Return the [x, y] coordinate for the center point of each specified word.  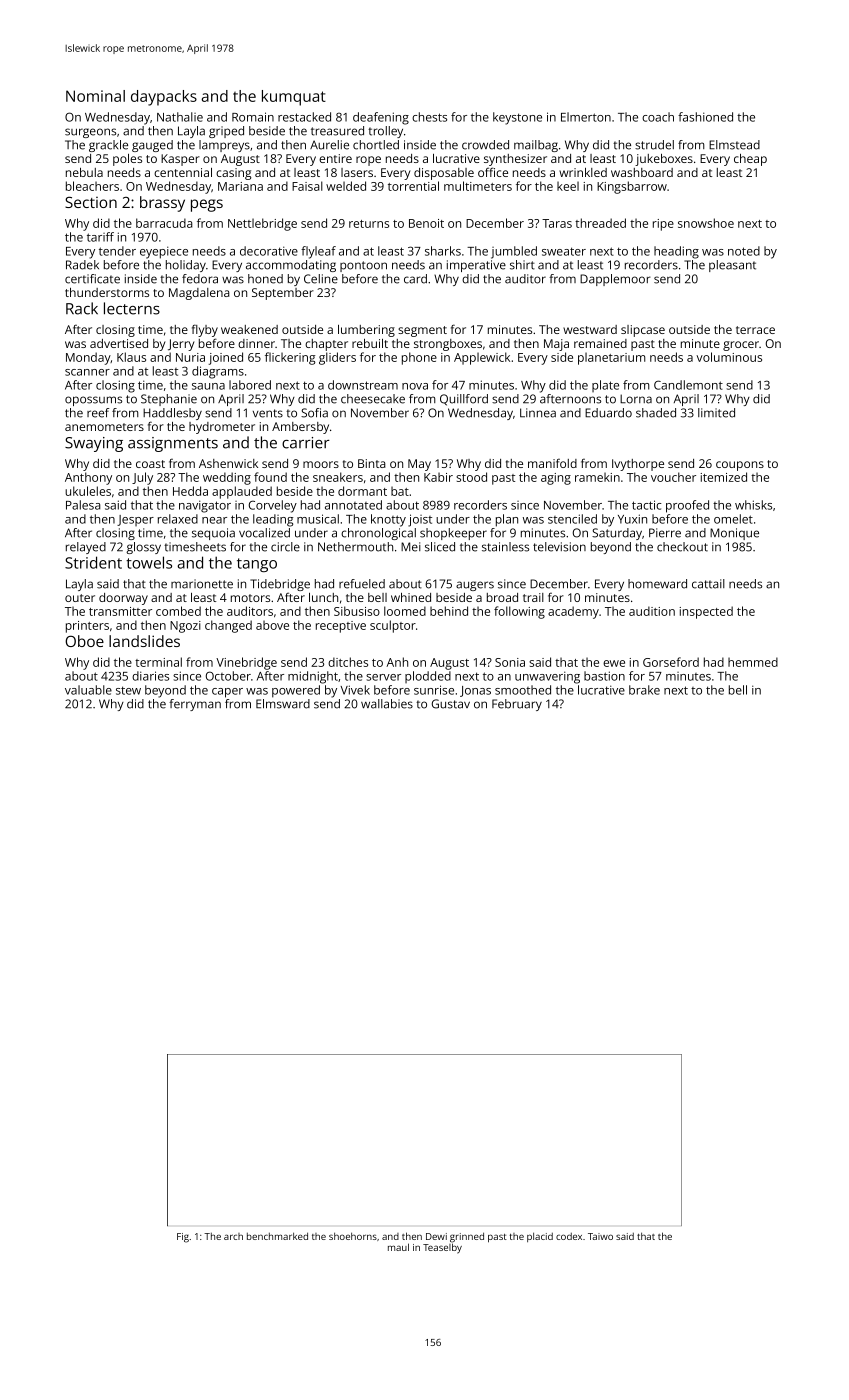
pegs [207, 205]
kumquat [294, 98]
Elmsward [283, 704]
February [517, 705]
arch [233, 1236]
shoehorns [353, 1236]
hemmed [753, 662]
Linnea [538, 413]
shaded [656, 413]
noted [744, 251]
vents [268, 413]
